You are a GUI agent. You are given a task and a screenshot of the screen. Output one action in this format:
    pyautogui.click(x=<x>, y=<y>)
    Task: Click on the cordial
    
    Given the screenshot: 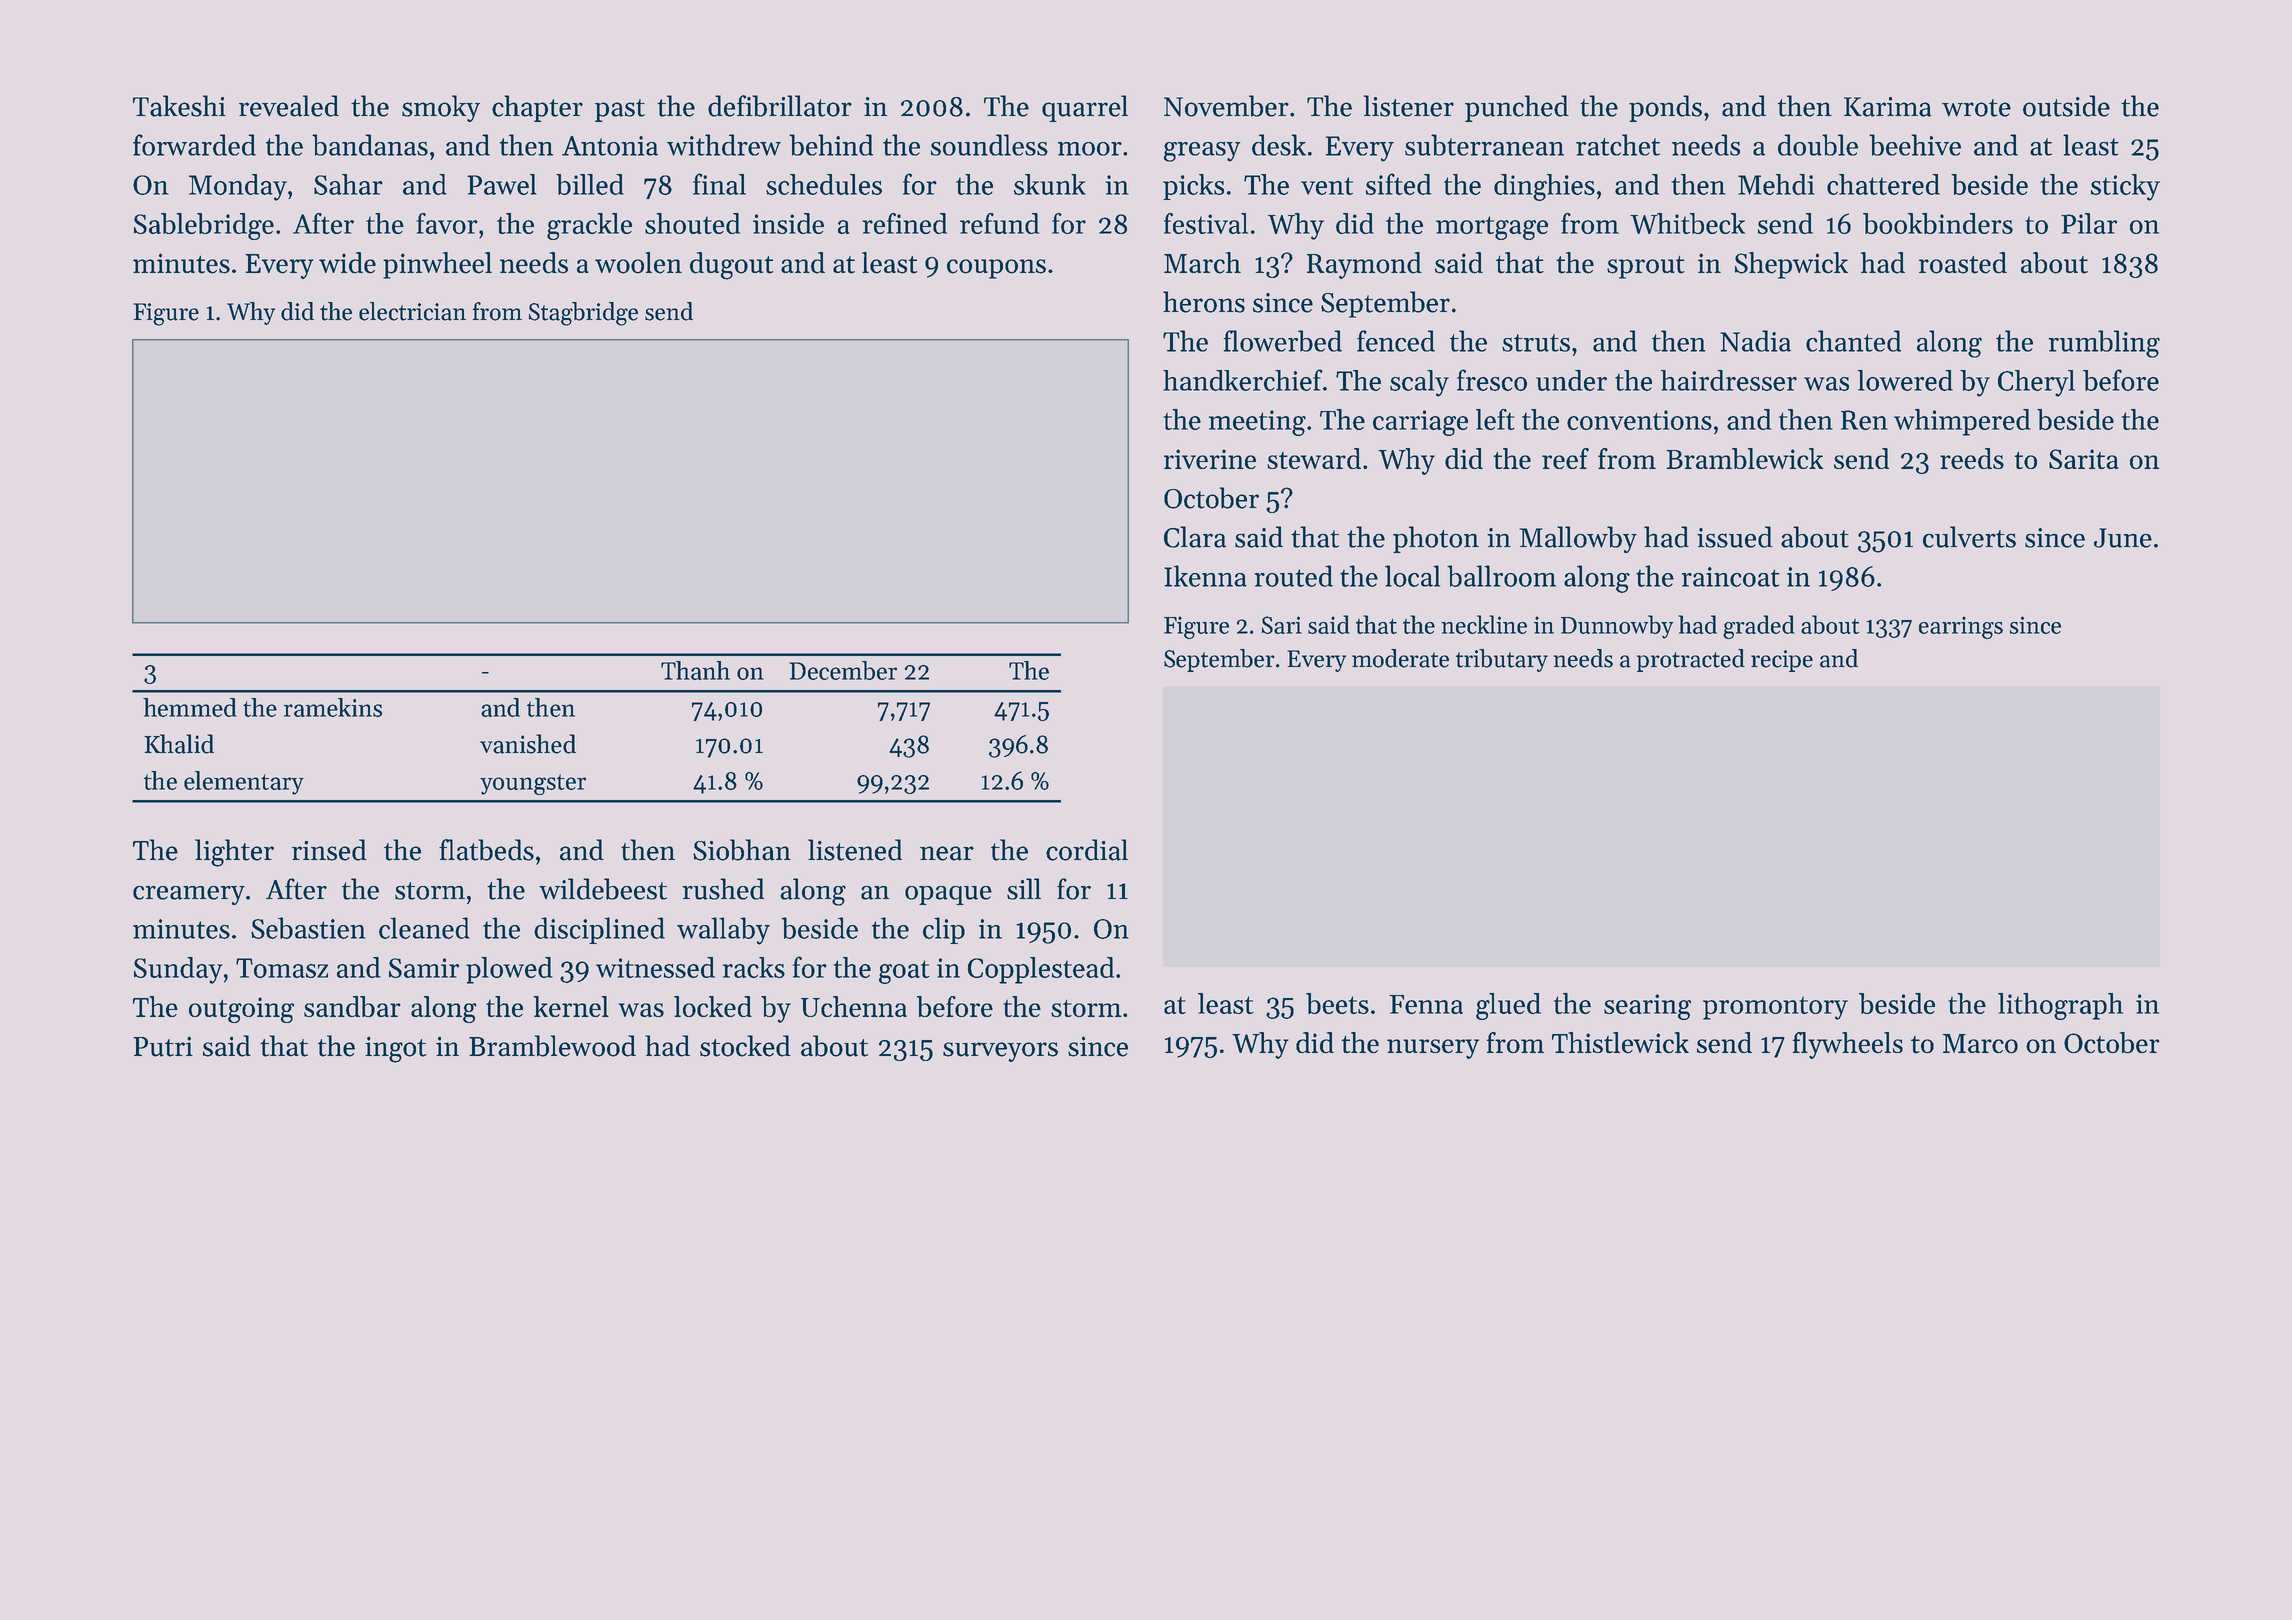 What is the action you would take?
    pyautogui.click(x=1087, y=850)
